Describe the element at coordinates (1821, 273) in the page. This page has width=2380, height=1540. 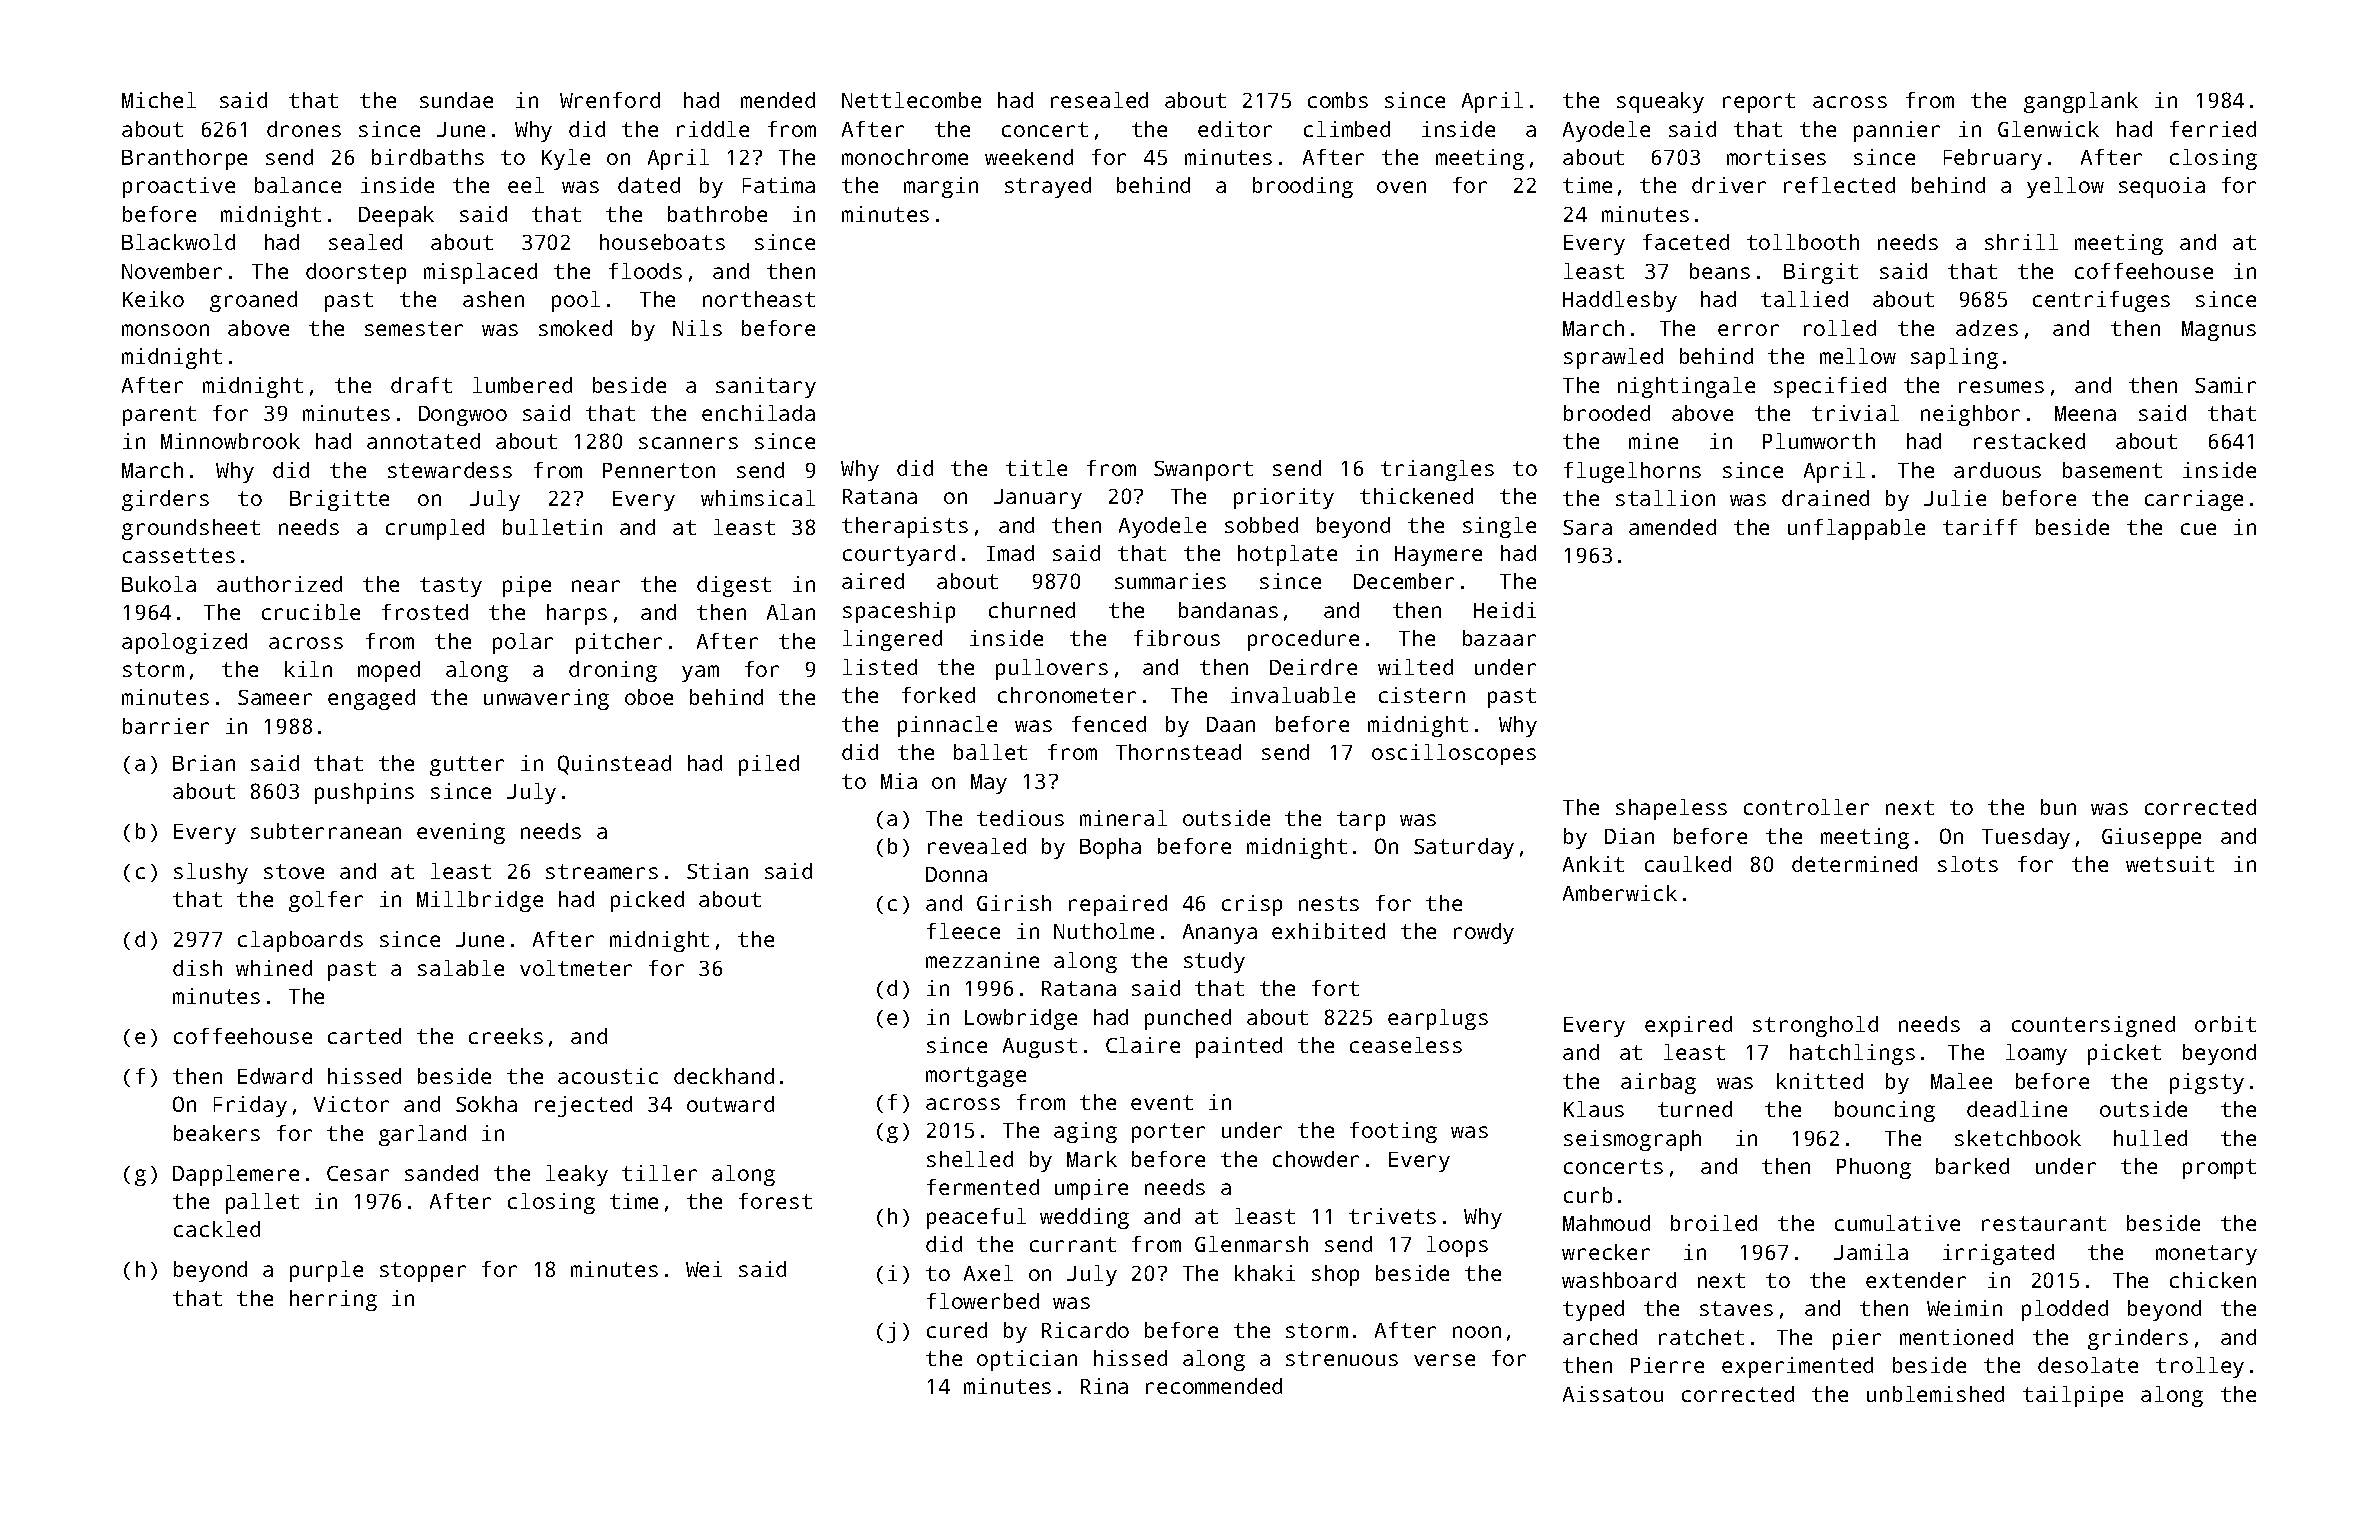
I see `Birgit` at that location.
